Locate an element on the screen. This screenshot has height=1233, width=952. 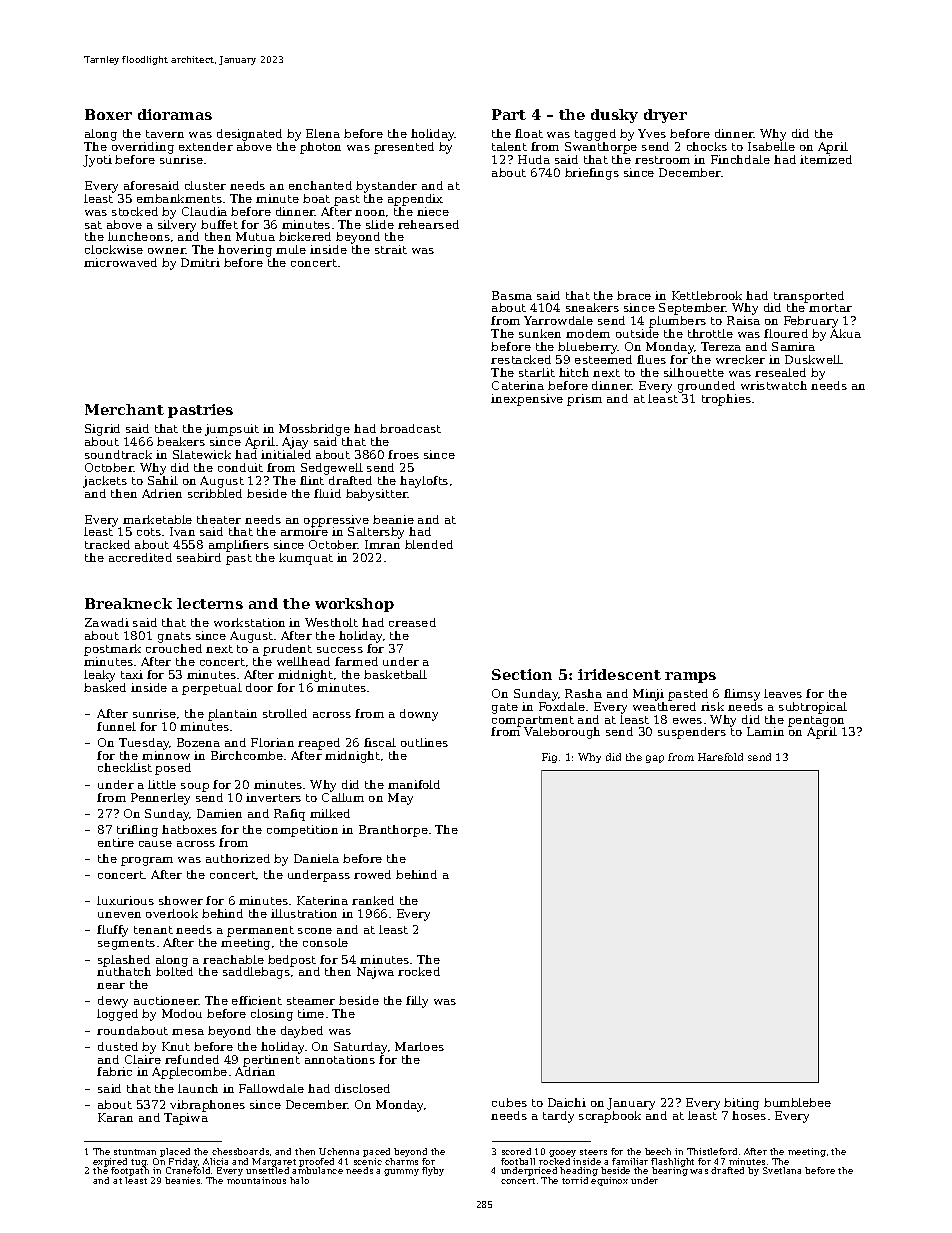
Daichi is located at coordinates (567, 1102).
